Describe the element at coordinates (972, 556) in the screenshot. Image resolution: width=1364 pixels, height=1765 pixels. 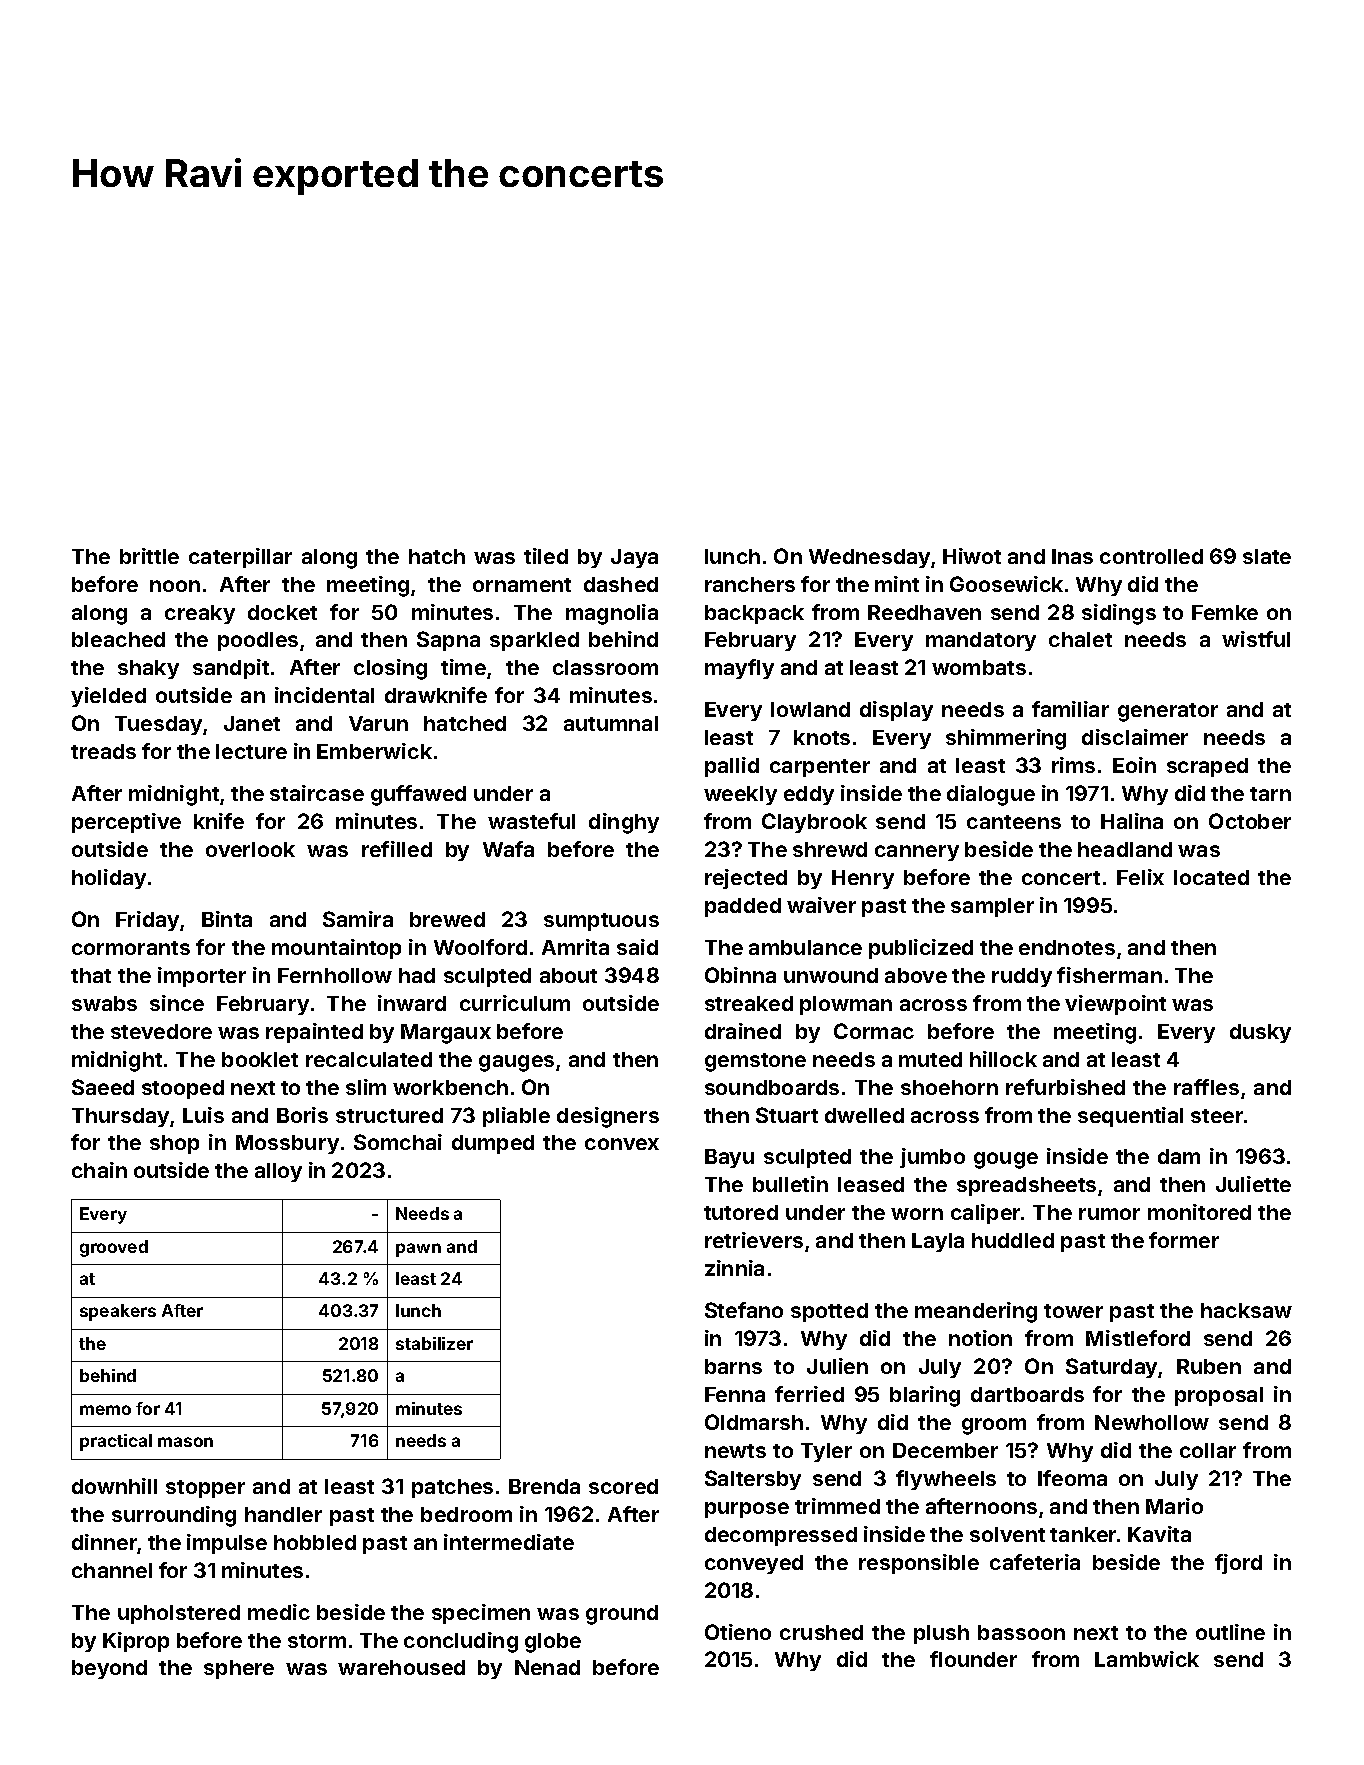
I see `Hiwot` at that location.
